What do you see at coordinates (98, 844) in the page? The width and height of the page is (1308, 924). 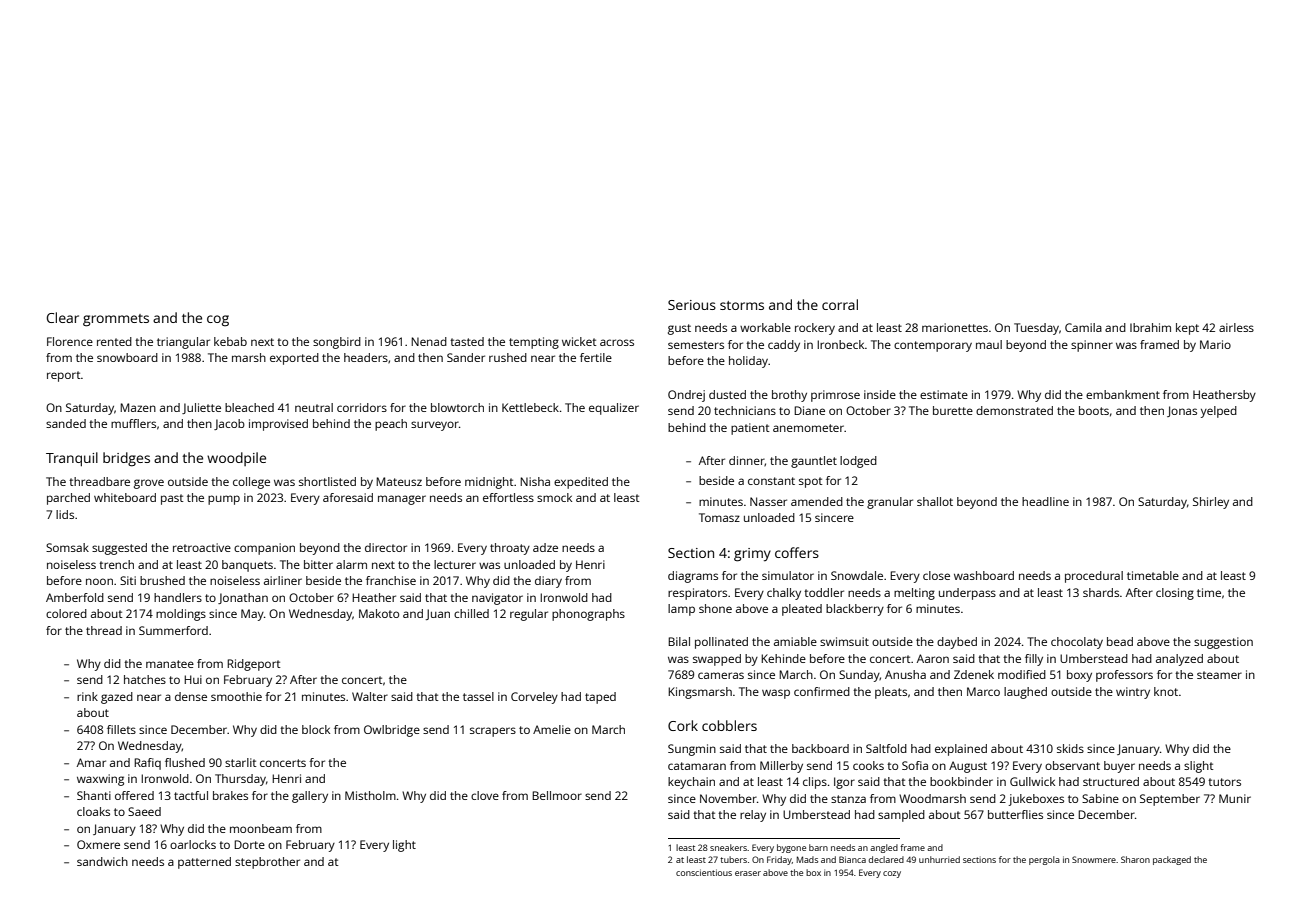 I see `Oxmere` at bounding box center [98, 844].
